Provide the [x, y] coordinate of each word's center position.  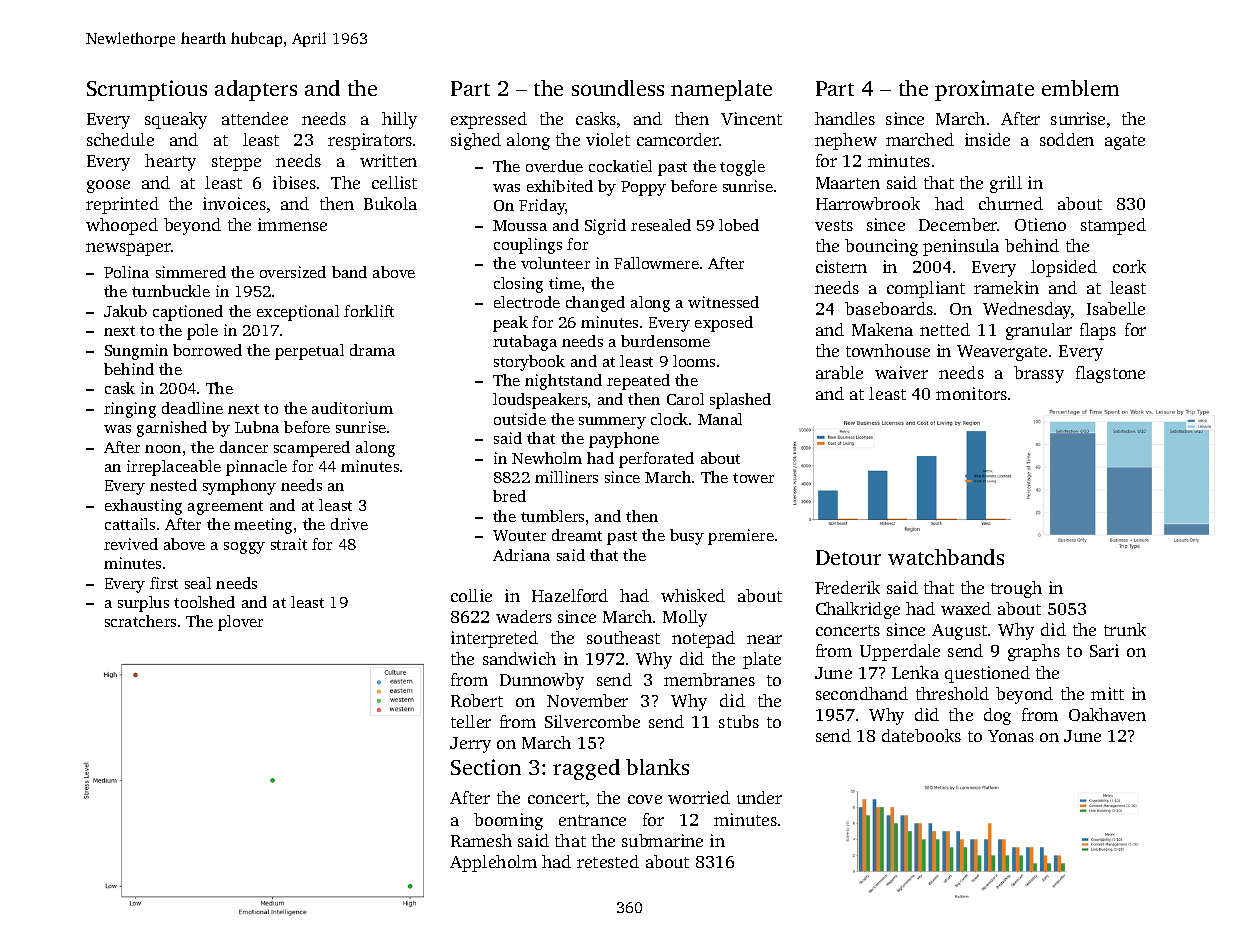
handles [845, 118]
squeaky [176, 120]
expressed [489, 120]
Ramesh [481, 840]
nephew [846, 141]
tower [753, 478]
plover [240, 623]
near [764, 639]
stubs [739, 721]
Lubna [257, 427]
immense [292, 224]
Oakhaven [1107, 714]
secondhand [862, 693]
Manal [720, 419]
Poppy [643, 188]
